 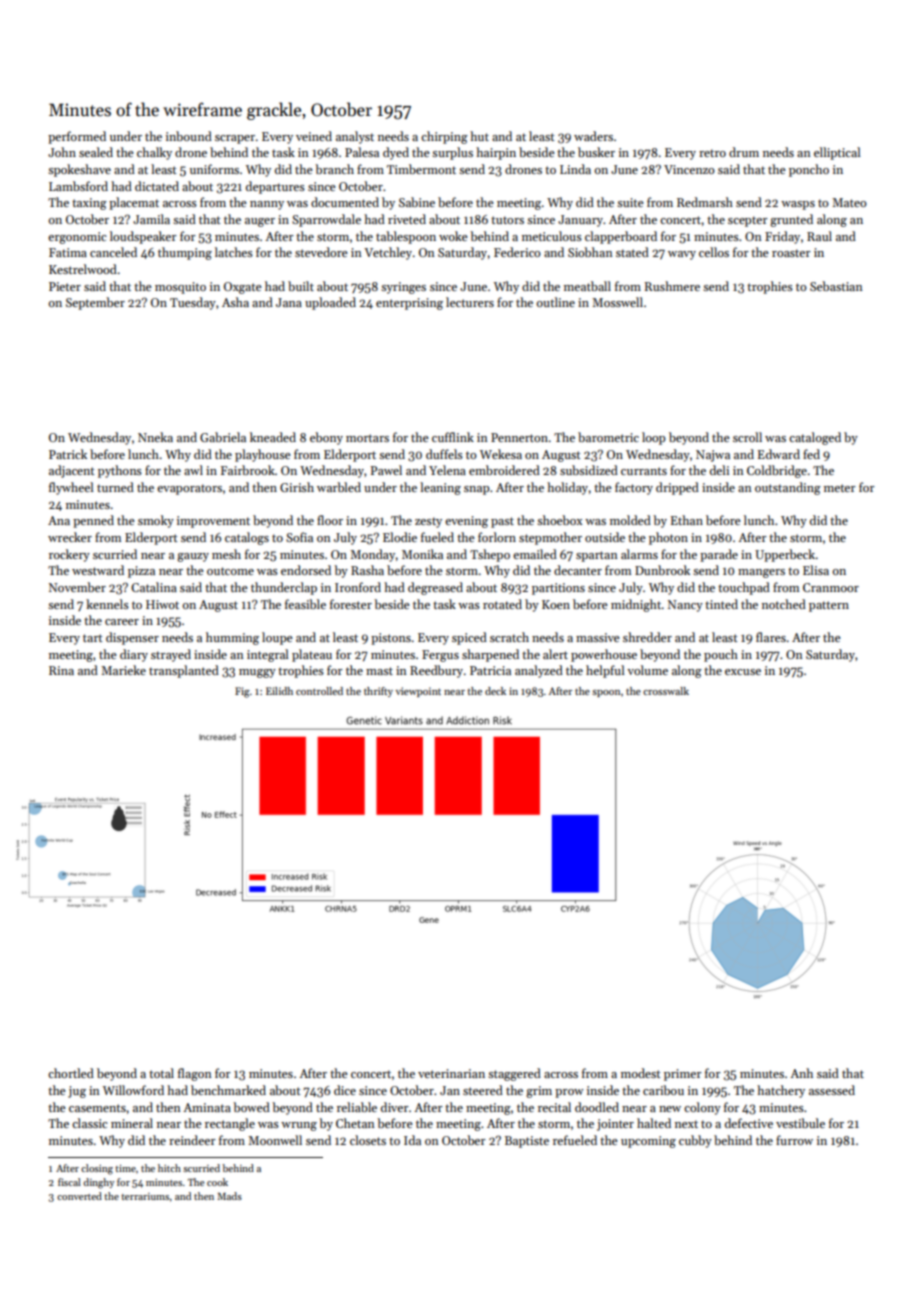 I want to click on crosswalk, so click(x=666, y=691).
